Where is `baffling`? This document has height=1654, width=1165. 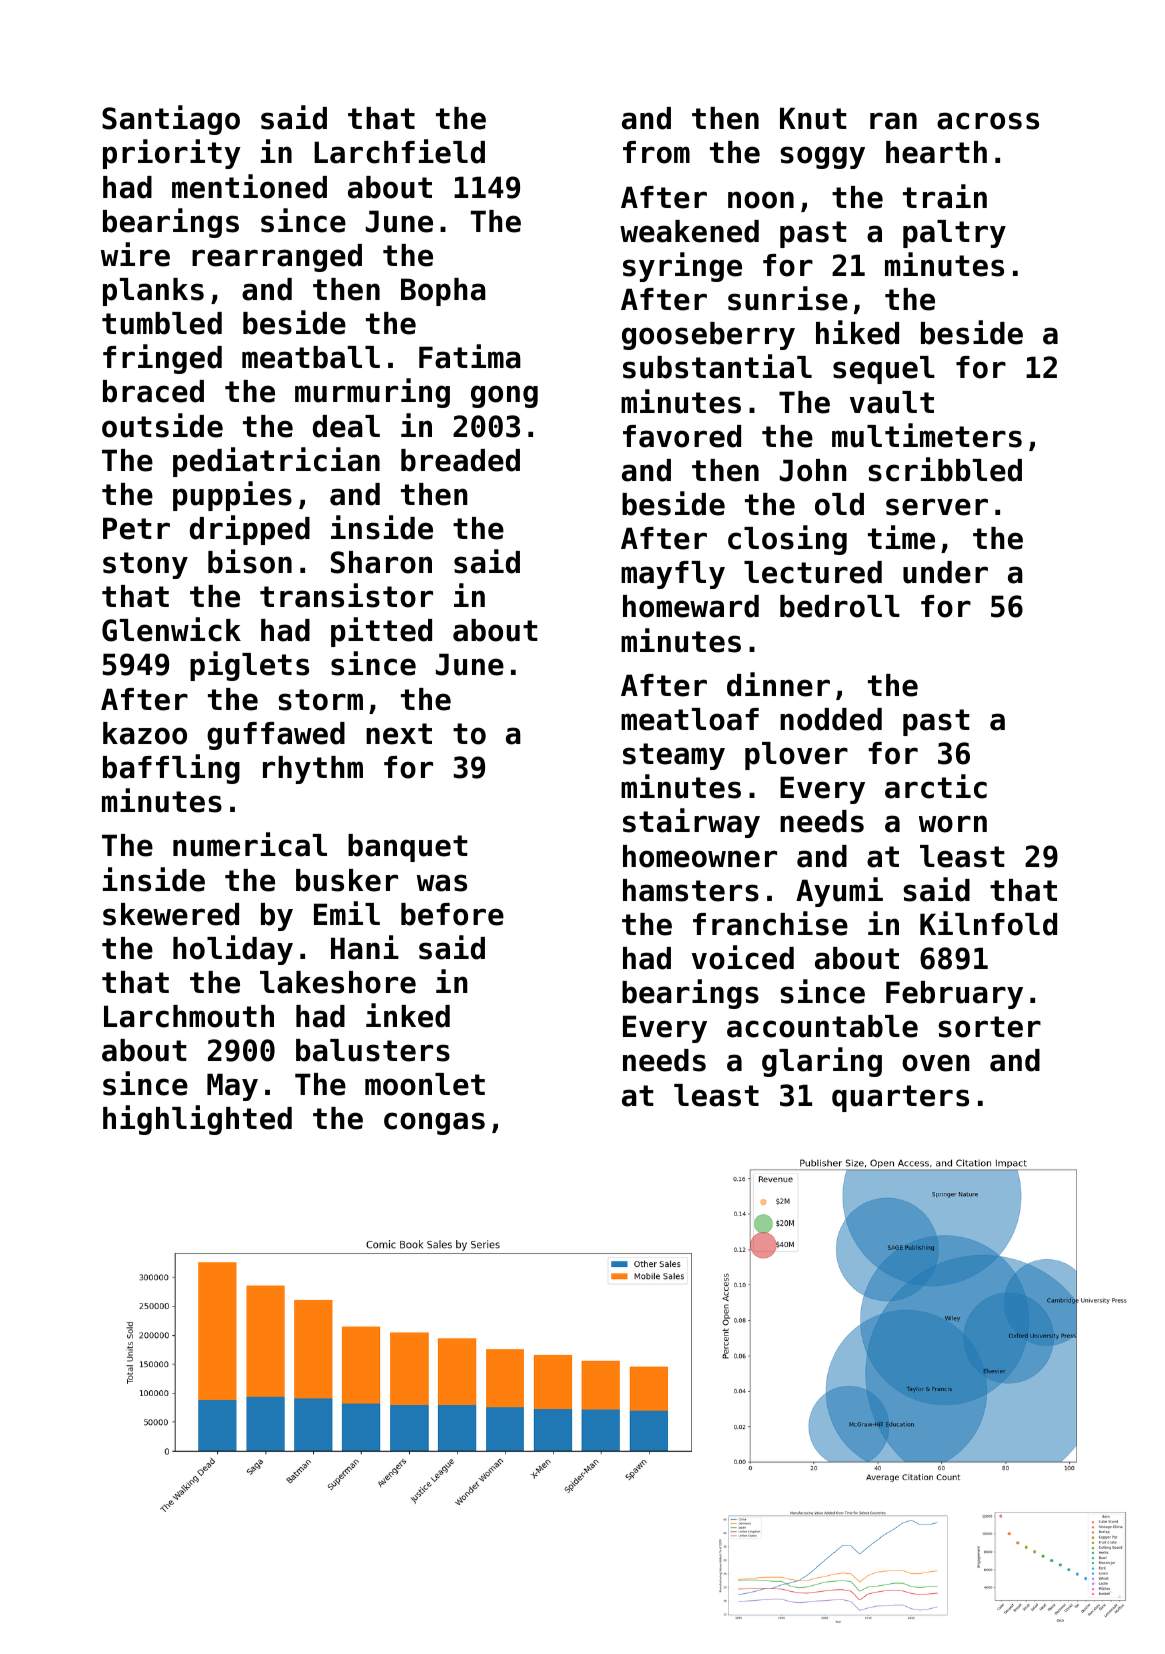 baffling is located at coordinates (171, 769).
